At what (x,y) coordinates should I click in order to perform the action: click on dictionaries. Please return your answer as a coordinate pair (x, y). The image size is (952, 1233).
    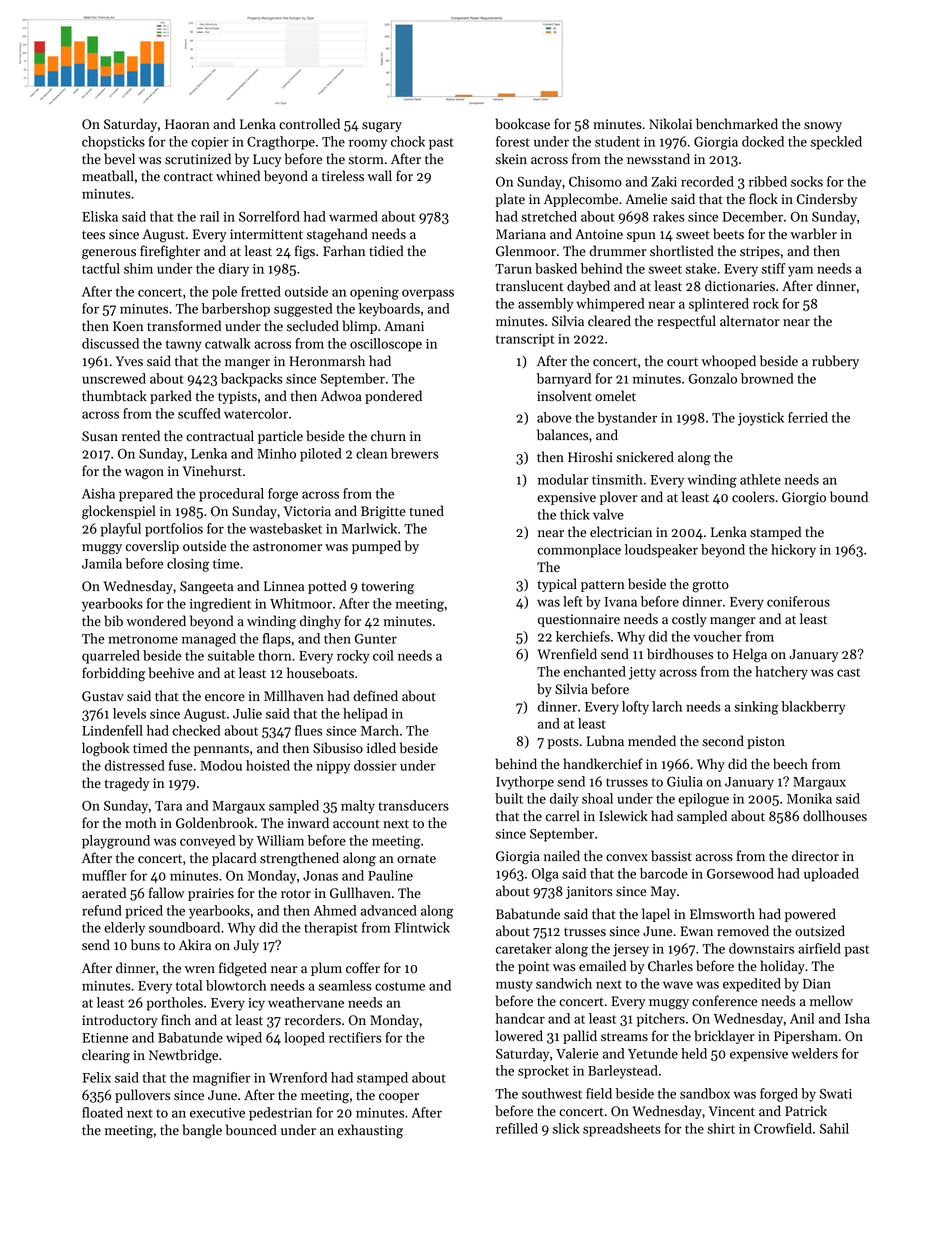
    Looking at the image, I should click on (740, 286).
